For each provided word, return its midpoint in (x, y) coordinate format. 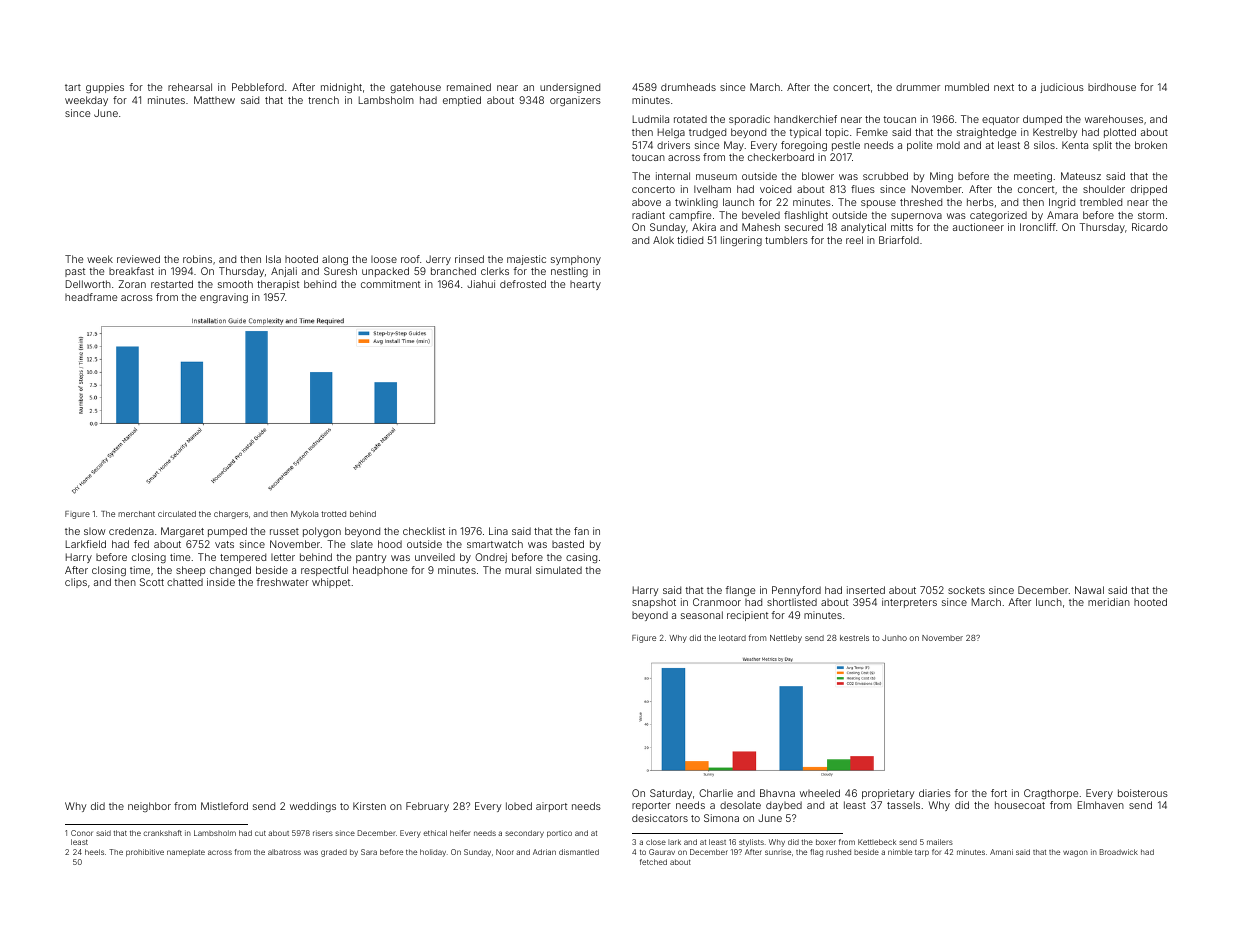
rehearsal (190, 87)
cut (260, 833)
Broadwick (1119, 852)
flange (740, 591)
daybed (784, 806)
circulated (177, 514)
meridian (1109, 602)
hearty (585, 285)
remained (469, 87)
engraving (224, 298)
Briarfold (899, 240)
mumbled (967, 87)
